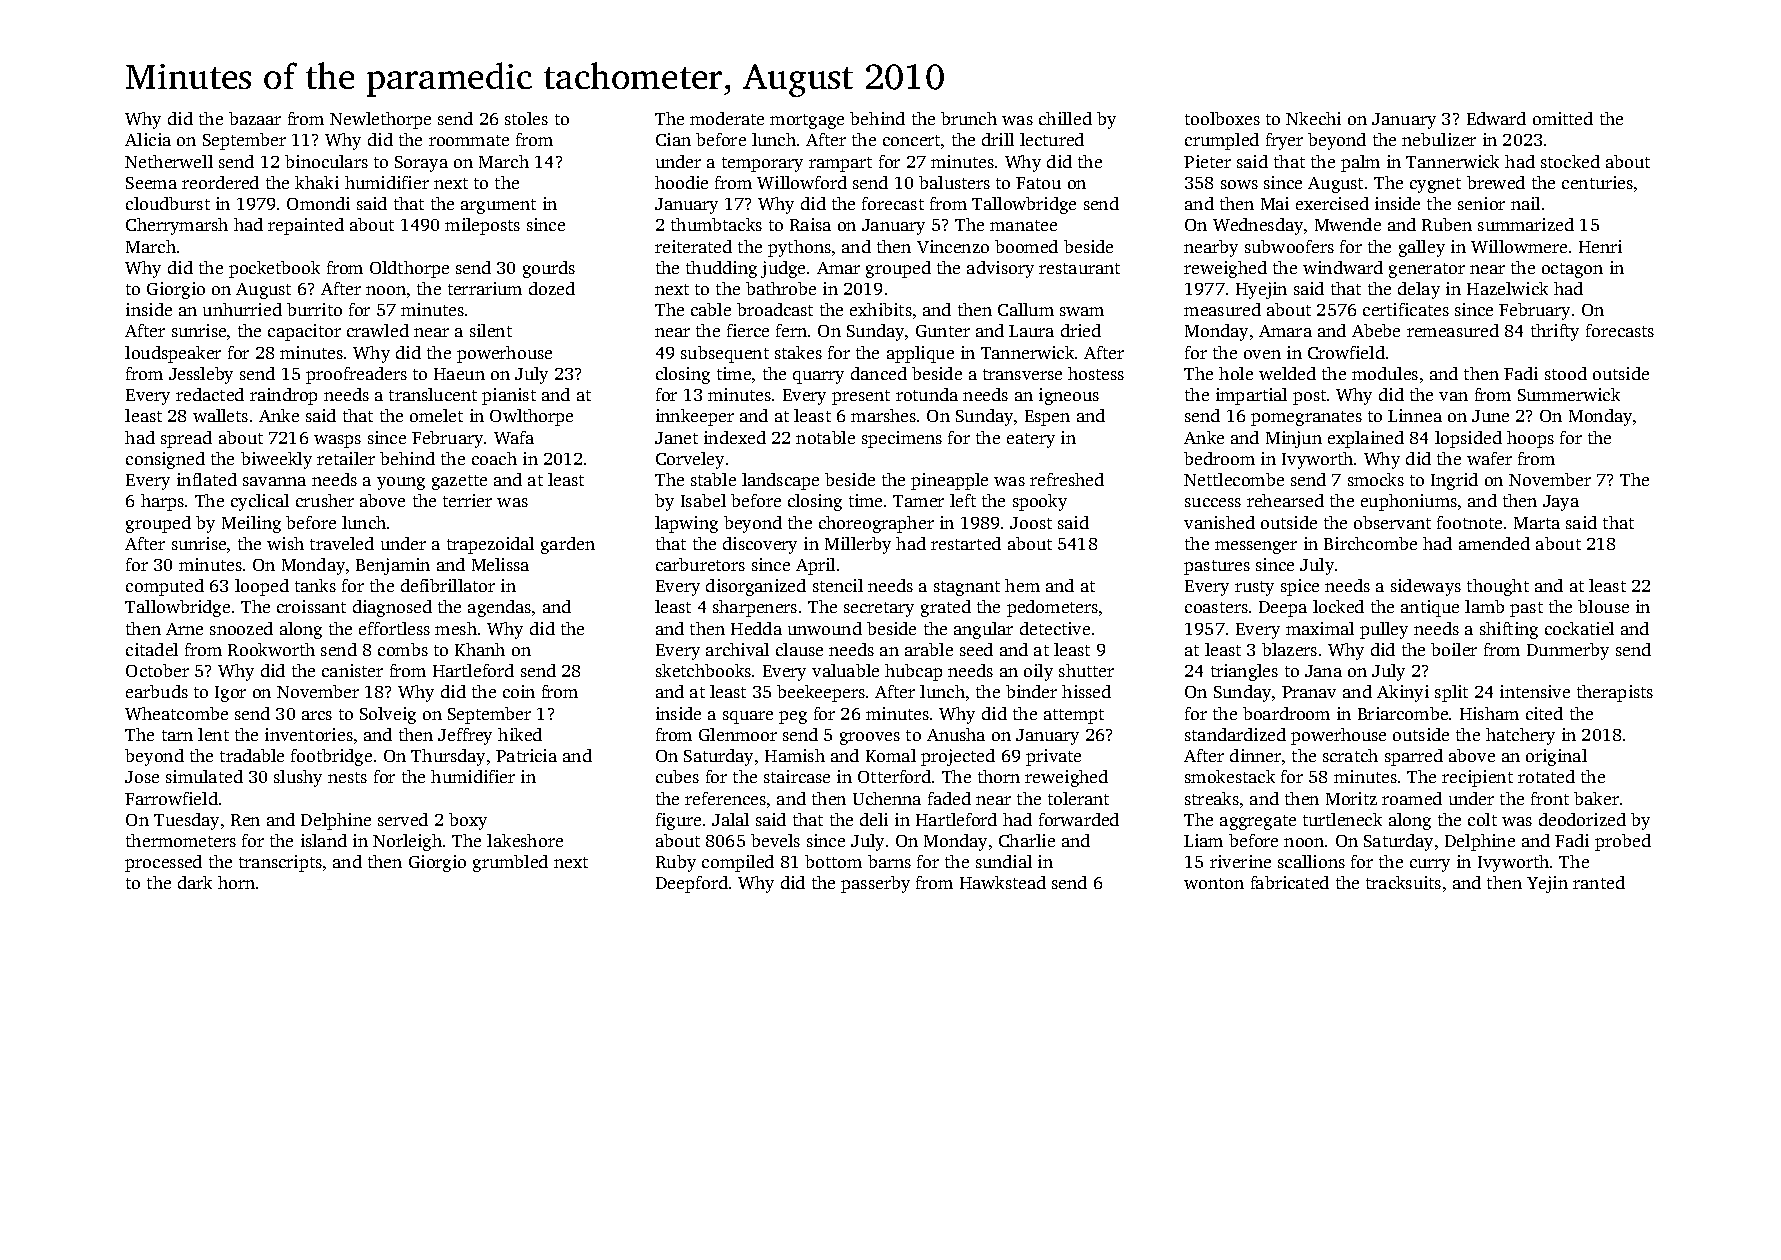  What do you see at coordinates (727, 118) in the screenshot?
I see `moderate` at bounding box center [727, 118].
